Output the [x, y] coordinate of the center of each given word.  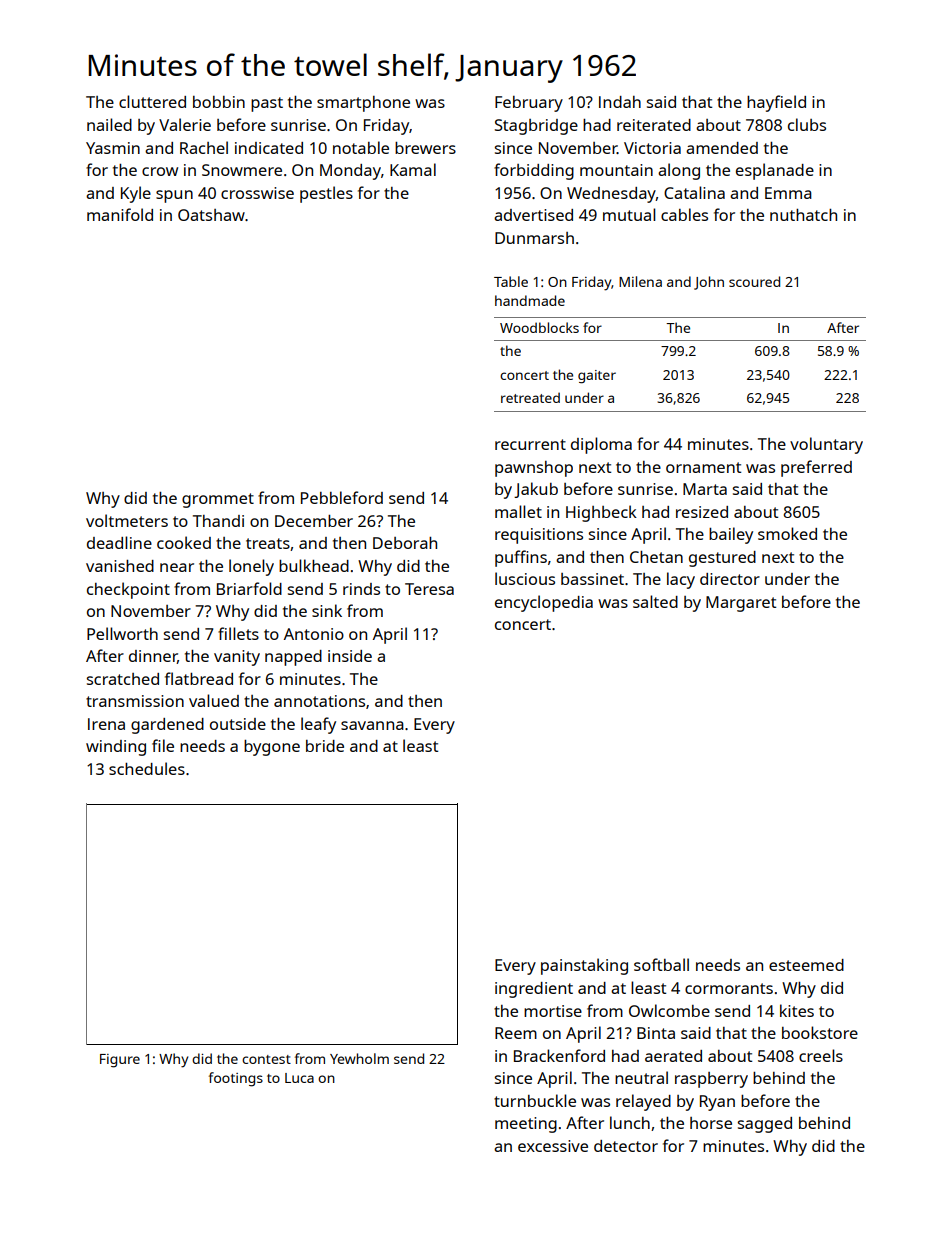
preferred [816, 468]
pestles [326, 194]
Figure [120, 1061]
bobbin [219, 102]
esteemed [806, 965]
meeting [526, 1125]
